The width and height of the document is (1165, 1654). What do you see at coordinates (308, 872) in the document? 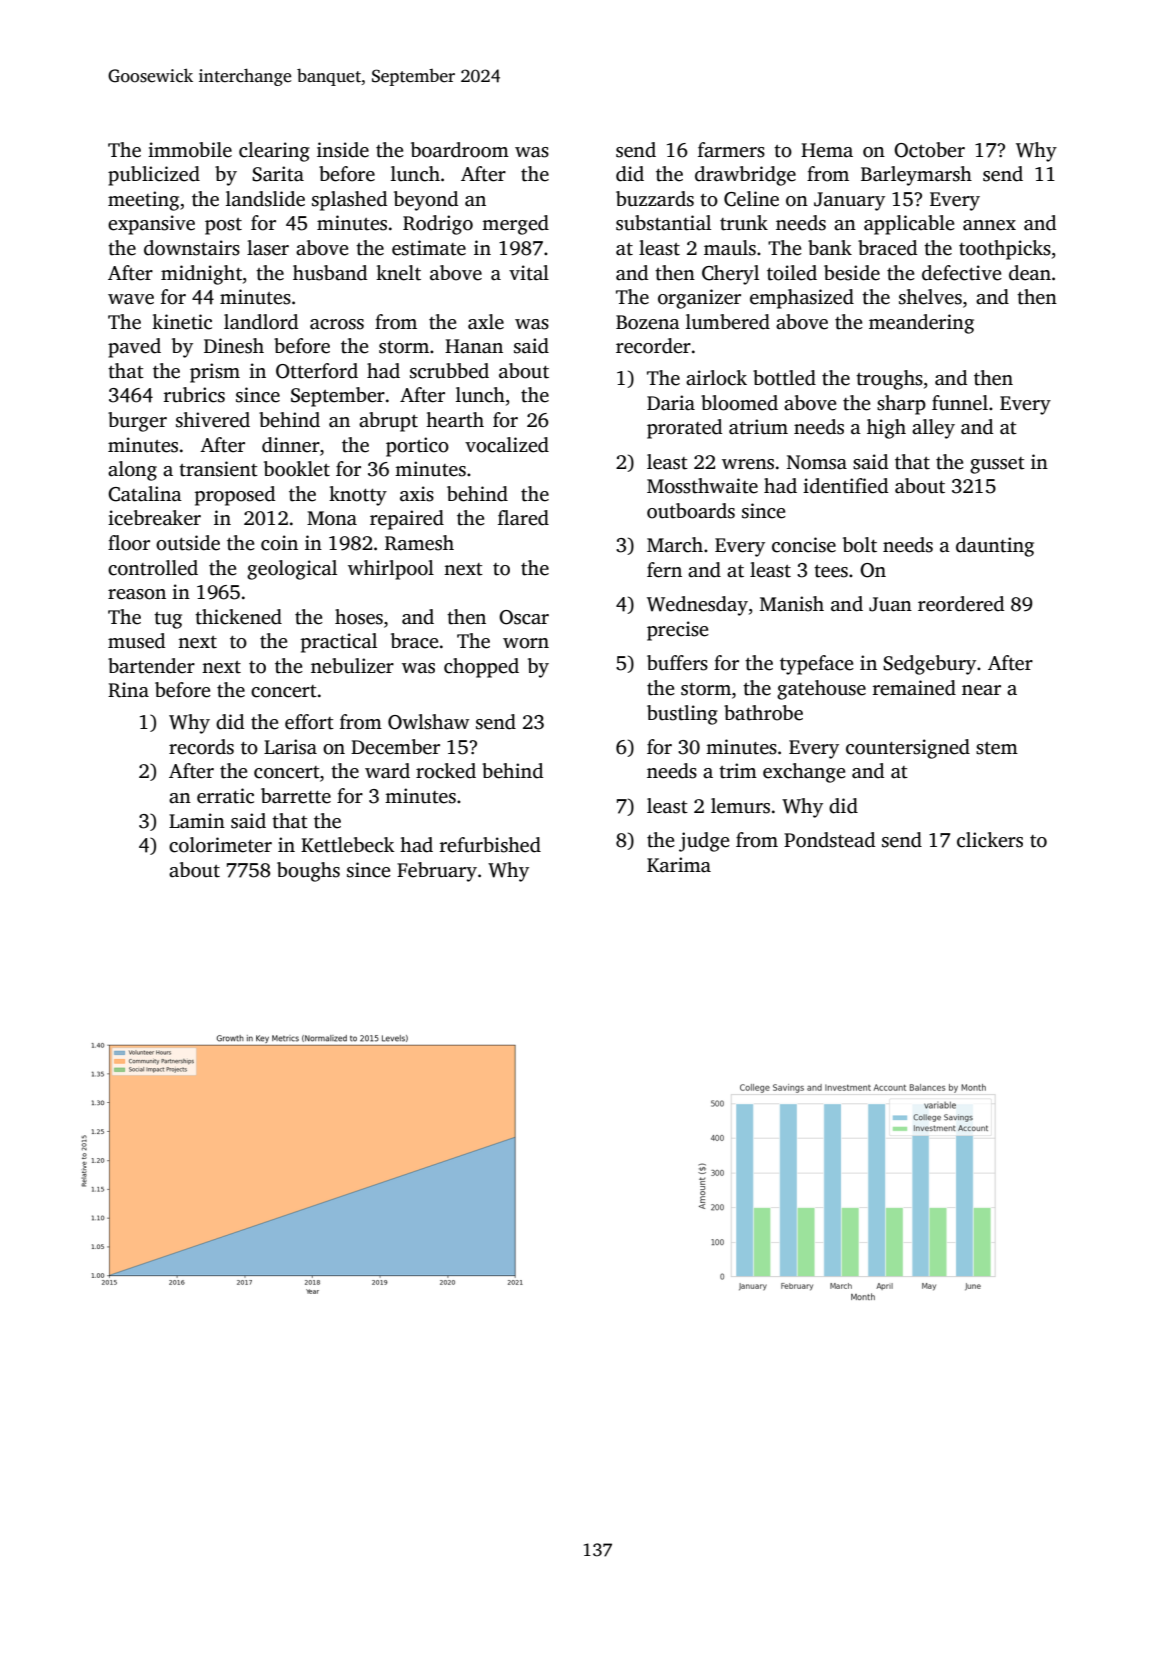
I see `boughs` at bounding box center [308, 872].
